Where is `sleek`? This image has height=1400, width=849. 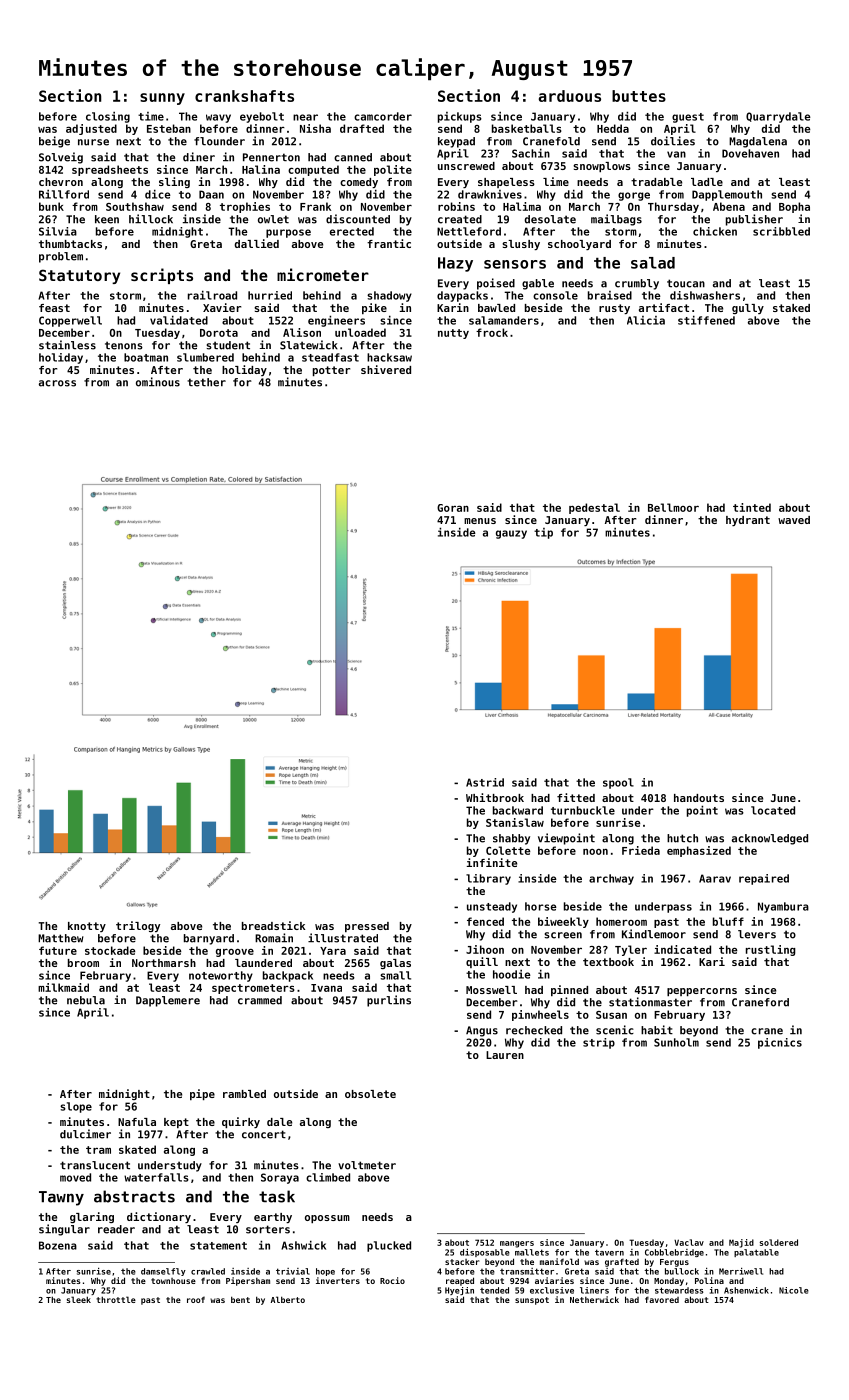
sleek is located at coordinates (79, 1299).
